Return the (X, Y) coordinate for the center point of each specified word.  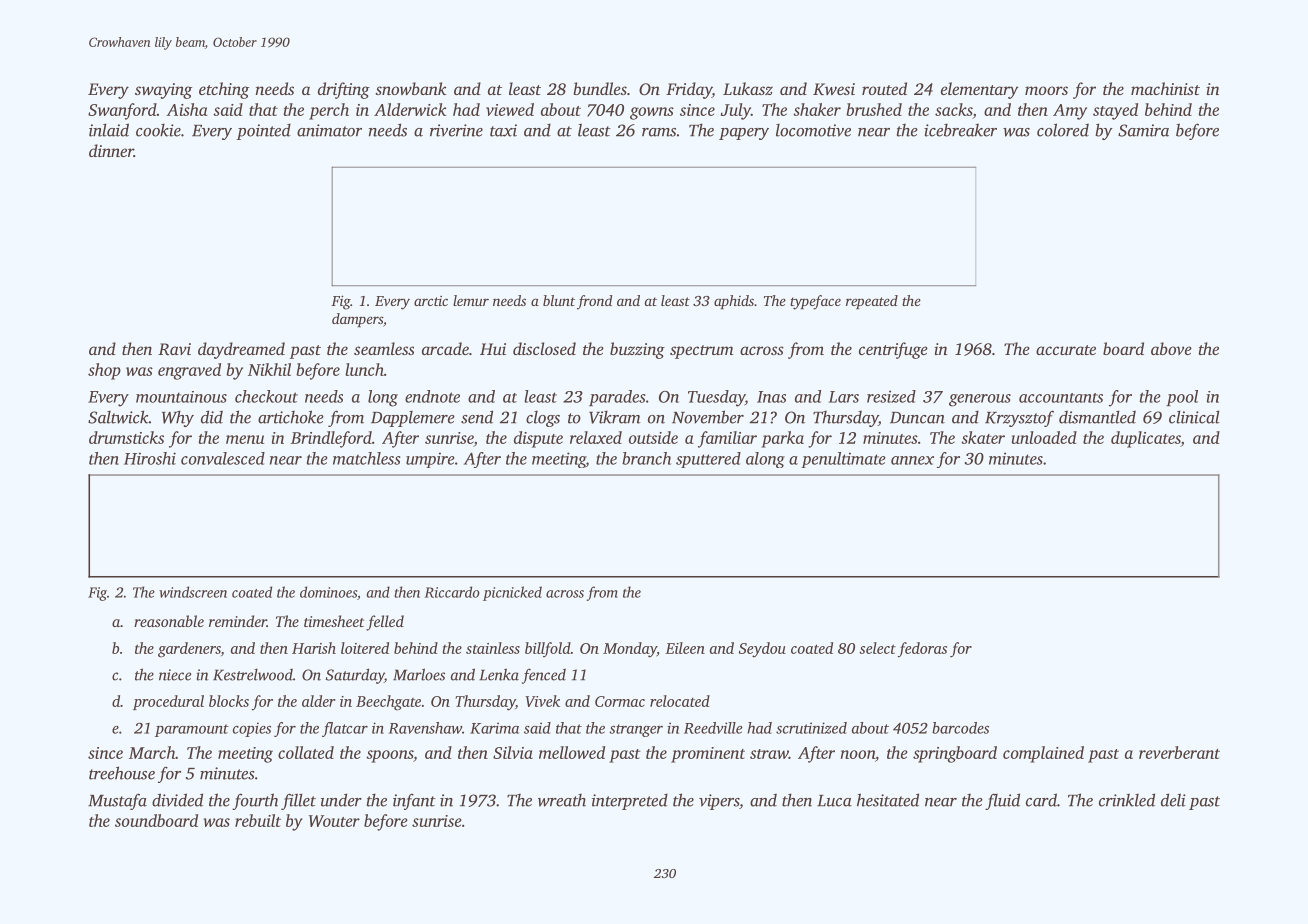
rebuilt (258, 820)
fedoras (922, 650)
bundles (600, 88)
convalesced (223, 458)
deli (1173, 800)
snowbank (411, 88)
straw (769, 754)
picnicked (512, 593)
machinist (1165, 88)
